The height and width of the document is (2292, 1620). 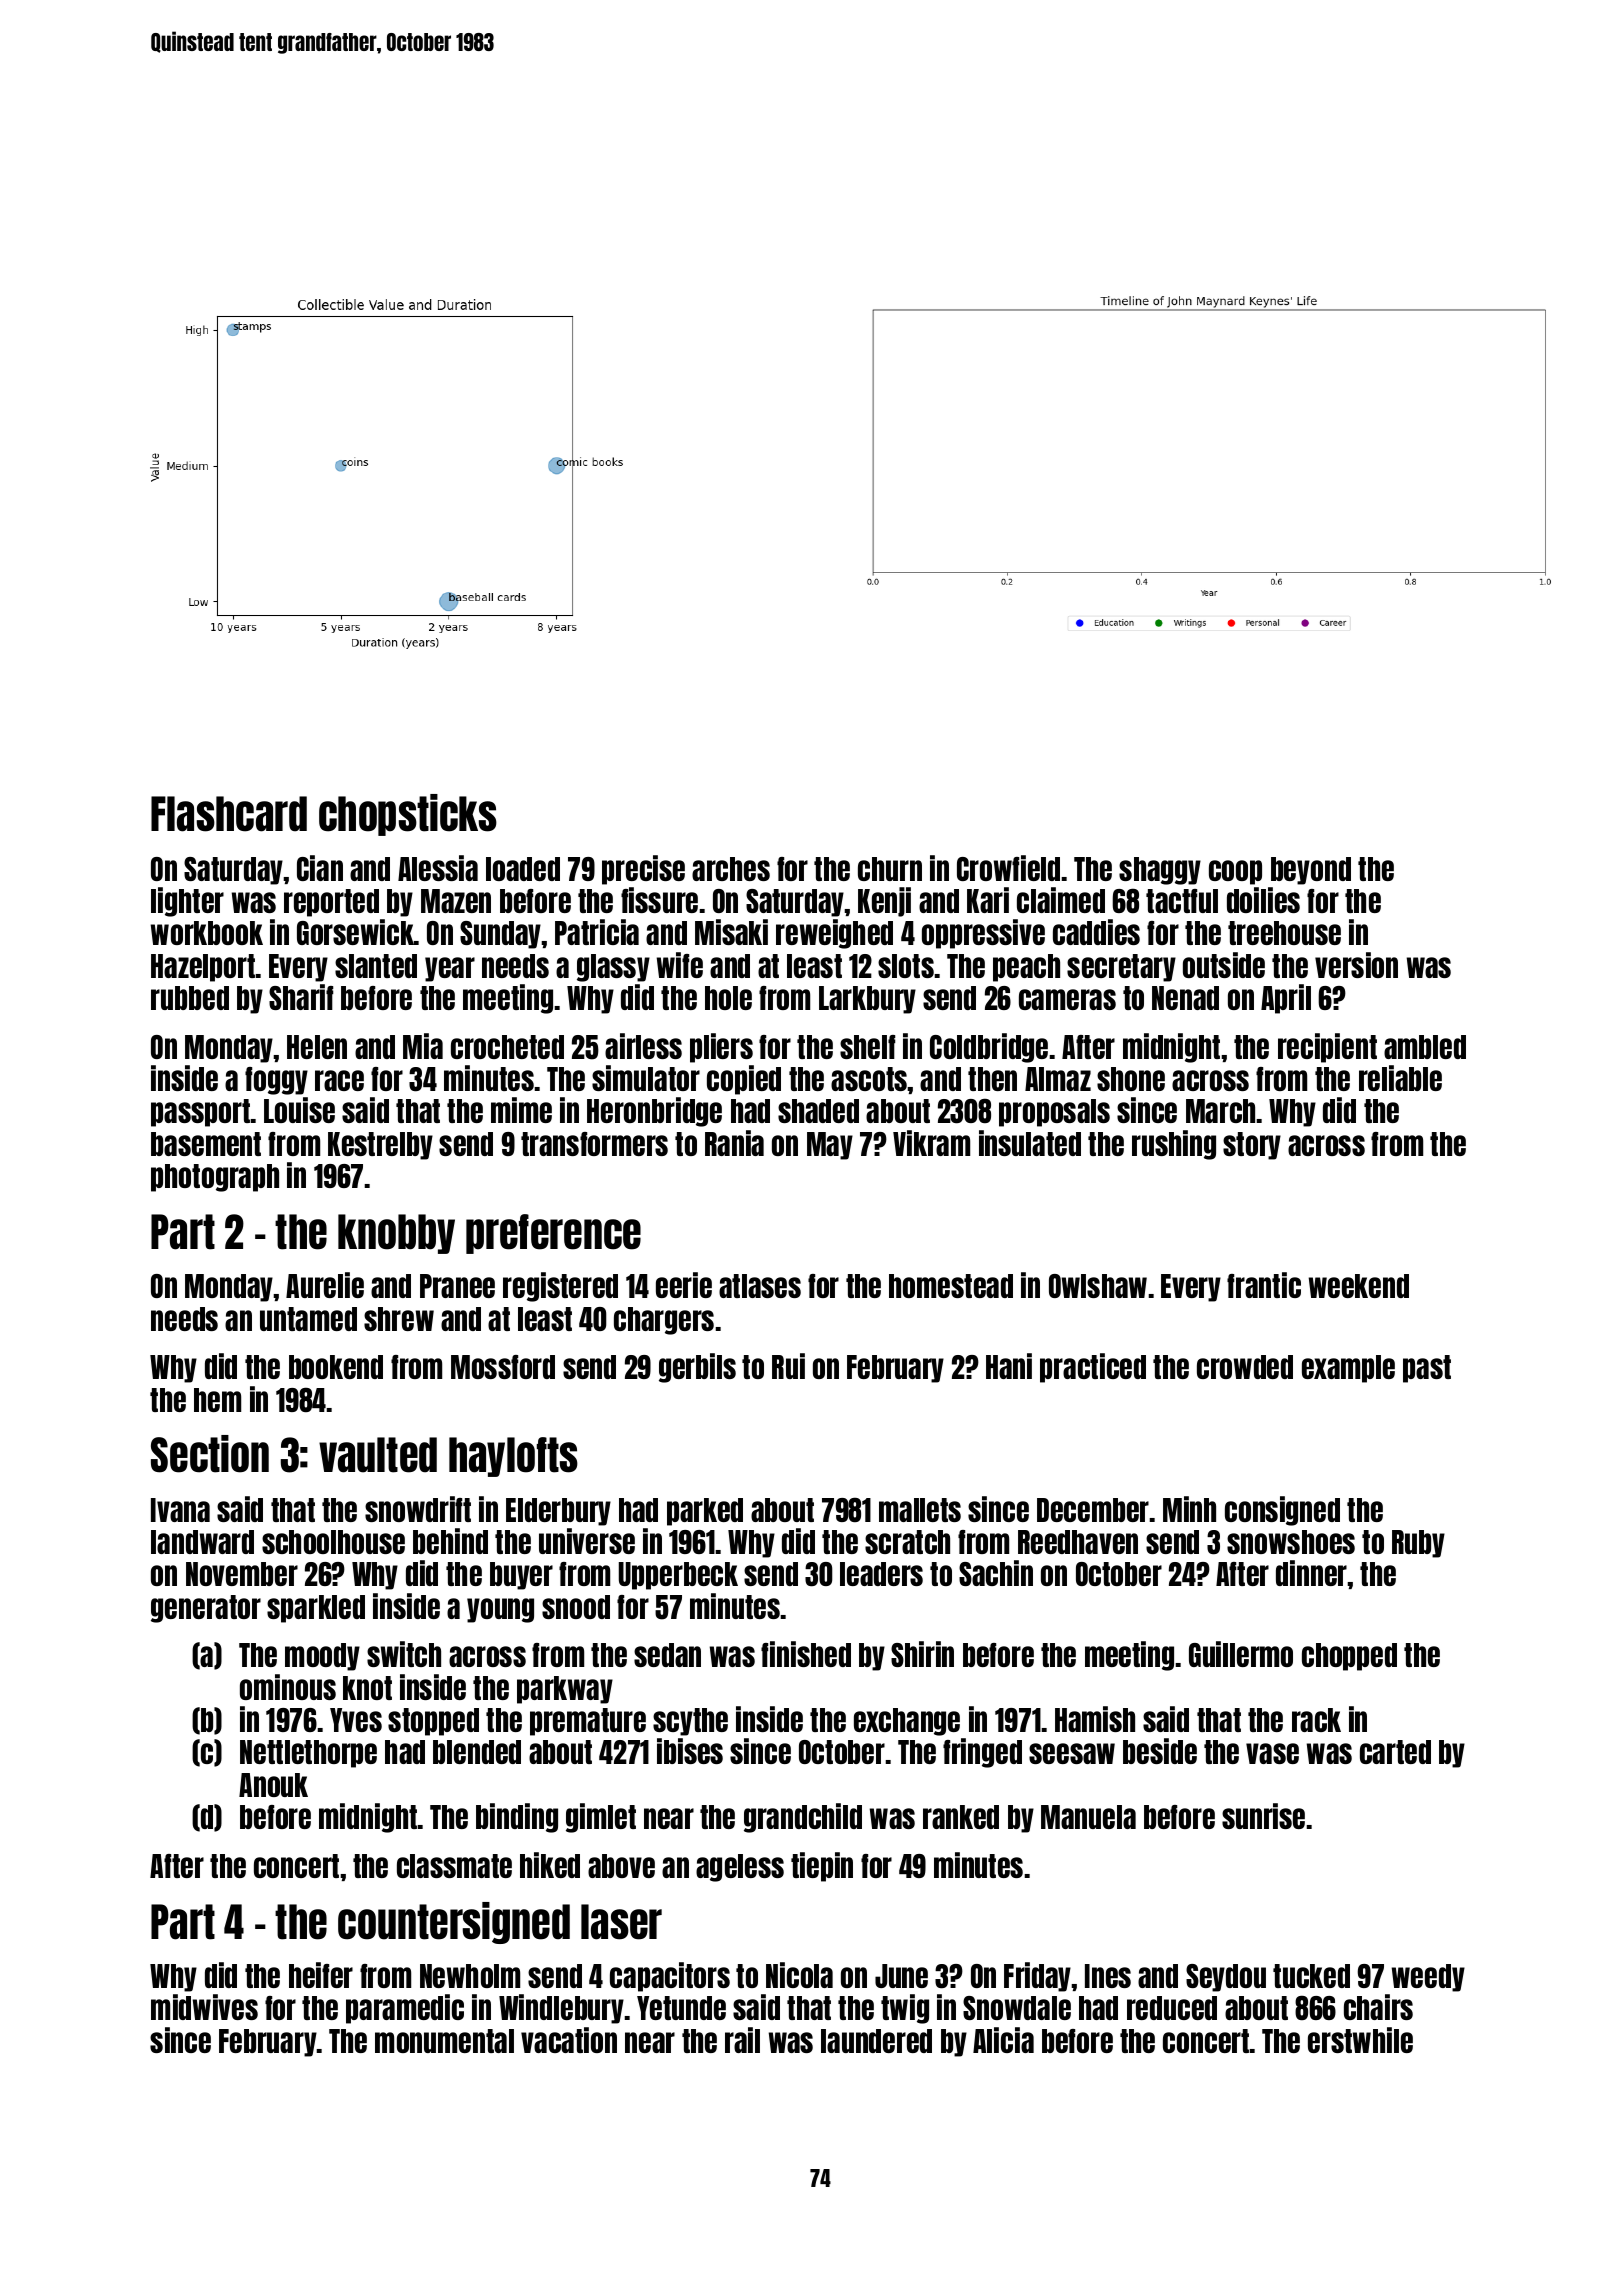 I want to click on Louise, so click(x=299, y=1110).
